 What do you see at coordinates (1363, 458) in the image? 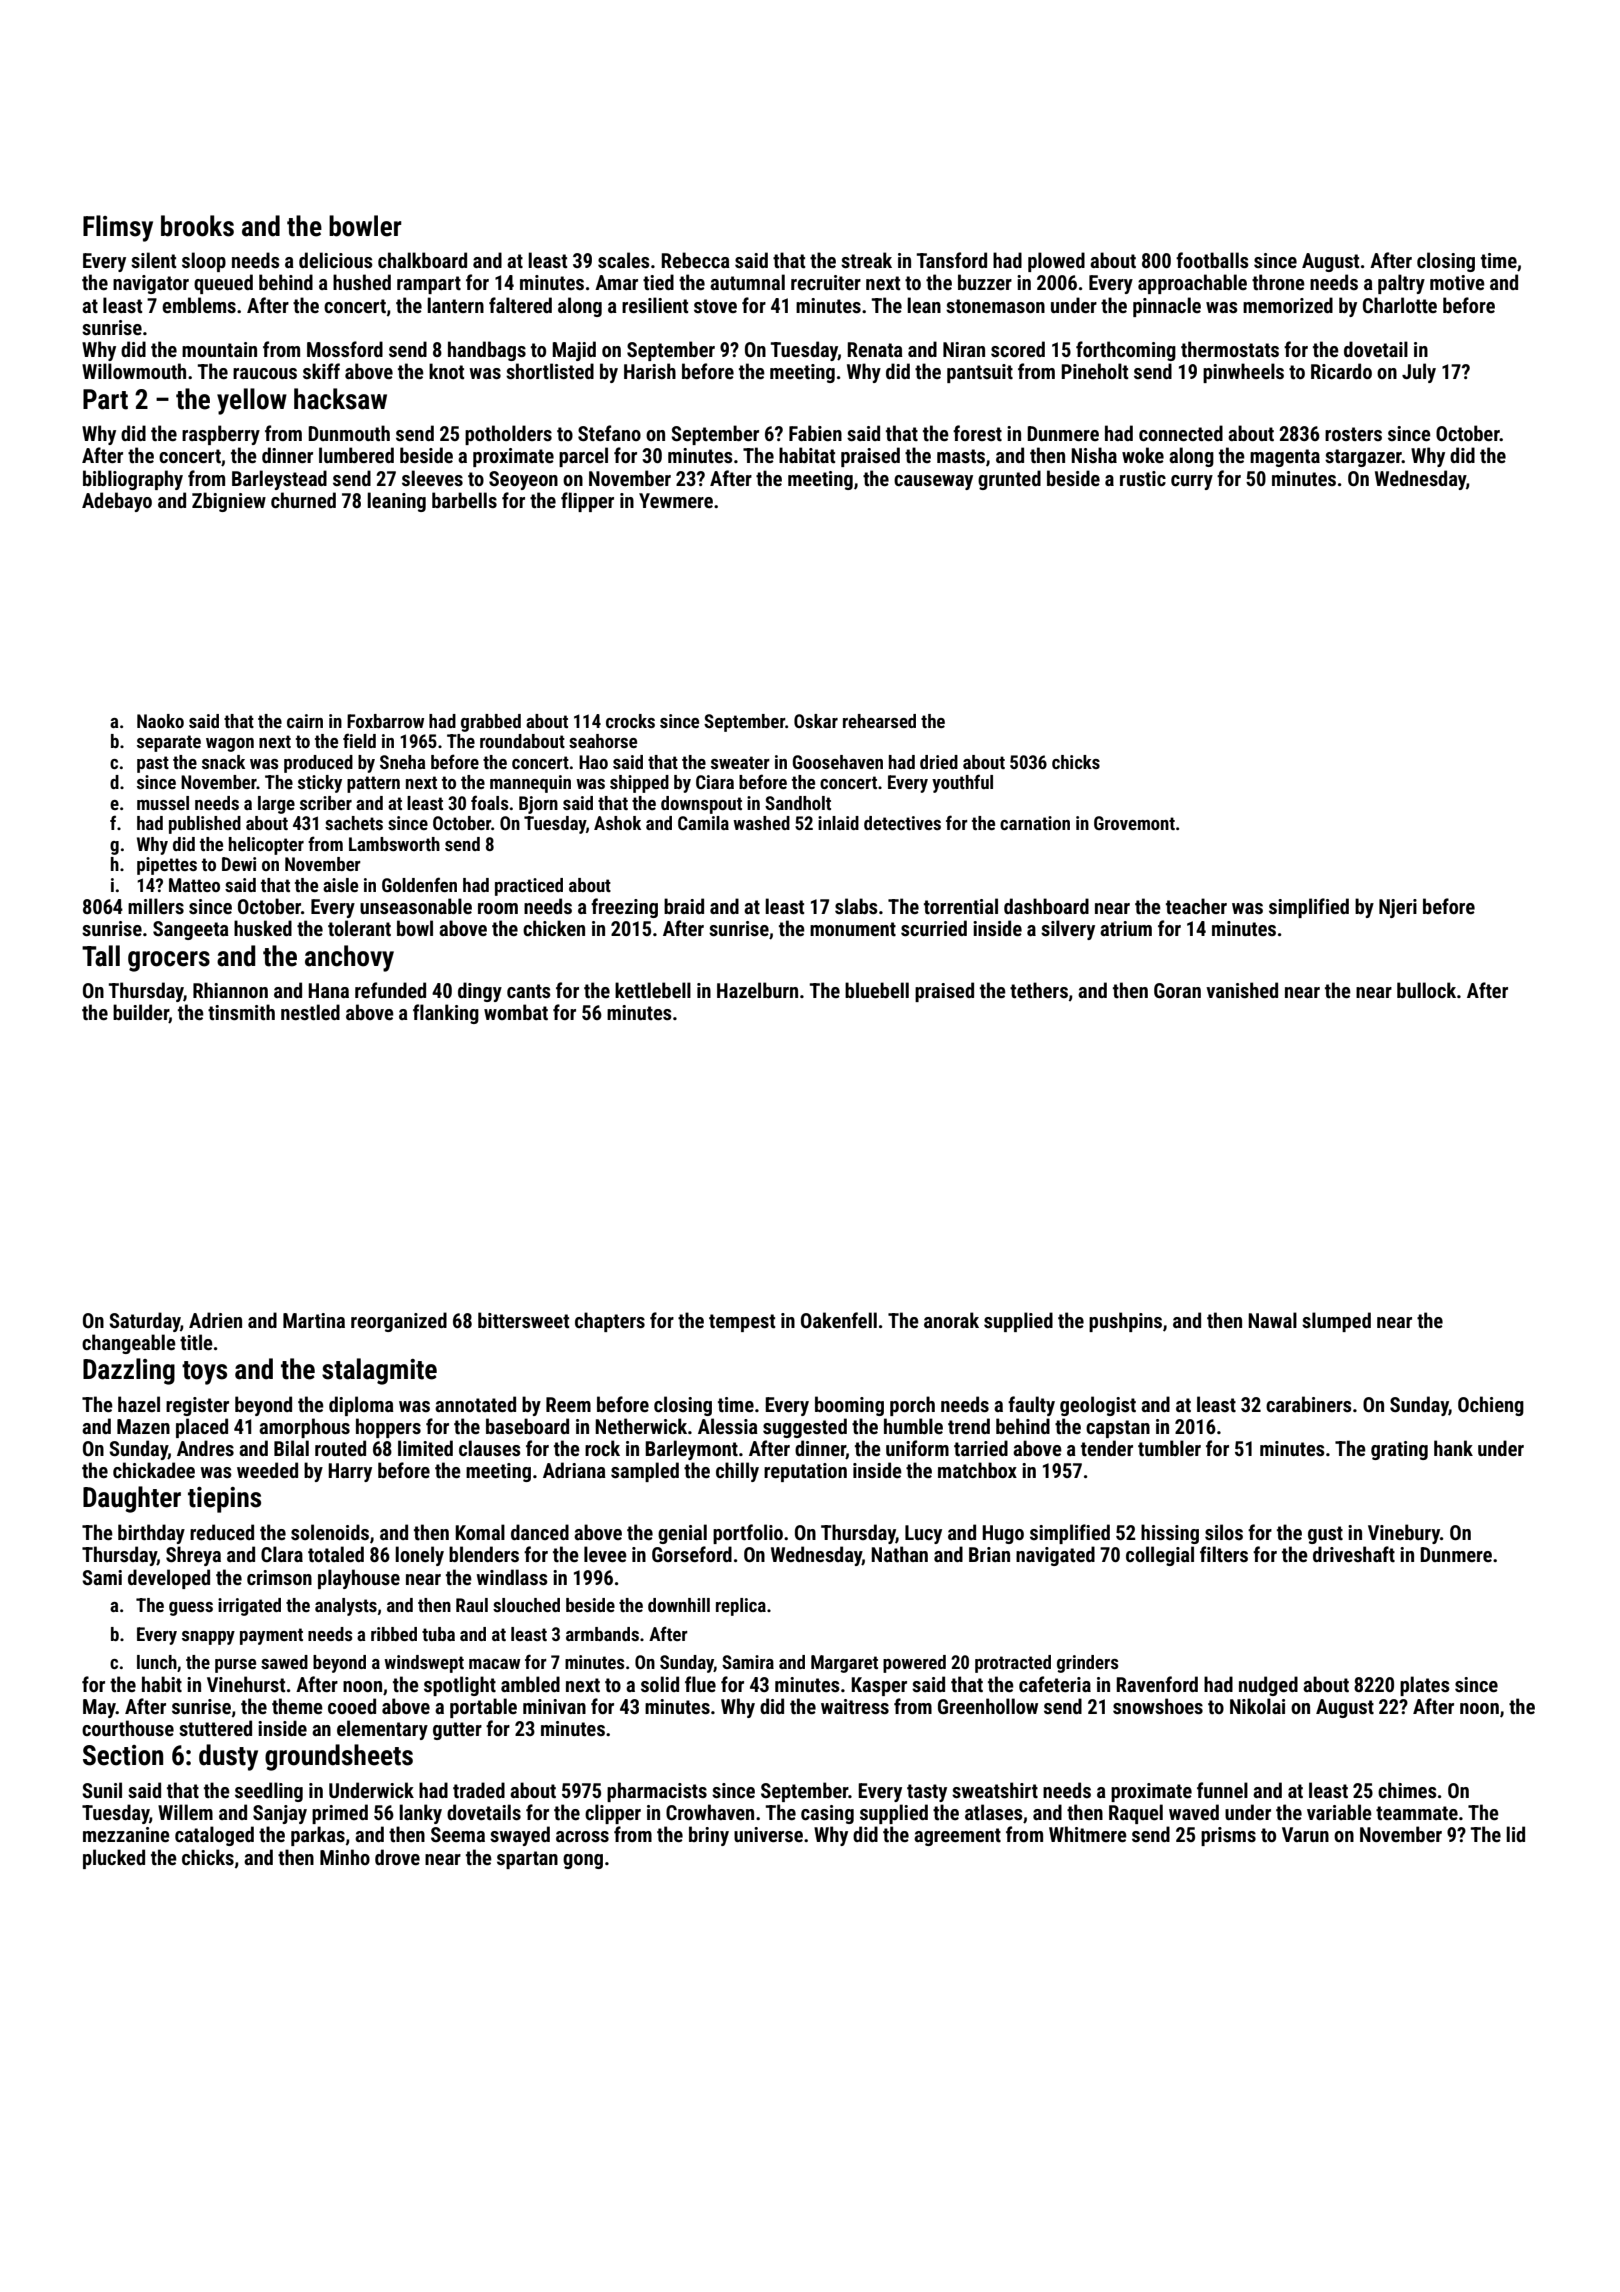
I see `stargazer` at bounding box center [1363, 458].
